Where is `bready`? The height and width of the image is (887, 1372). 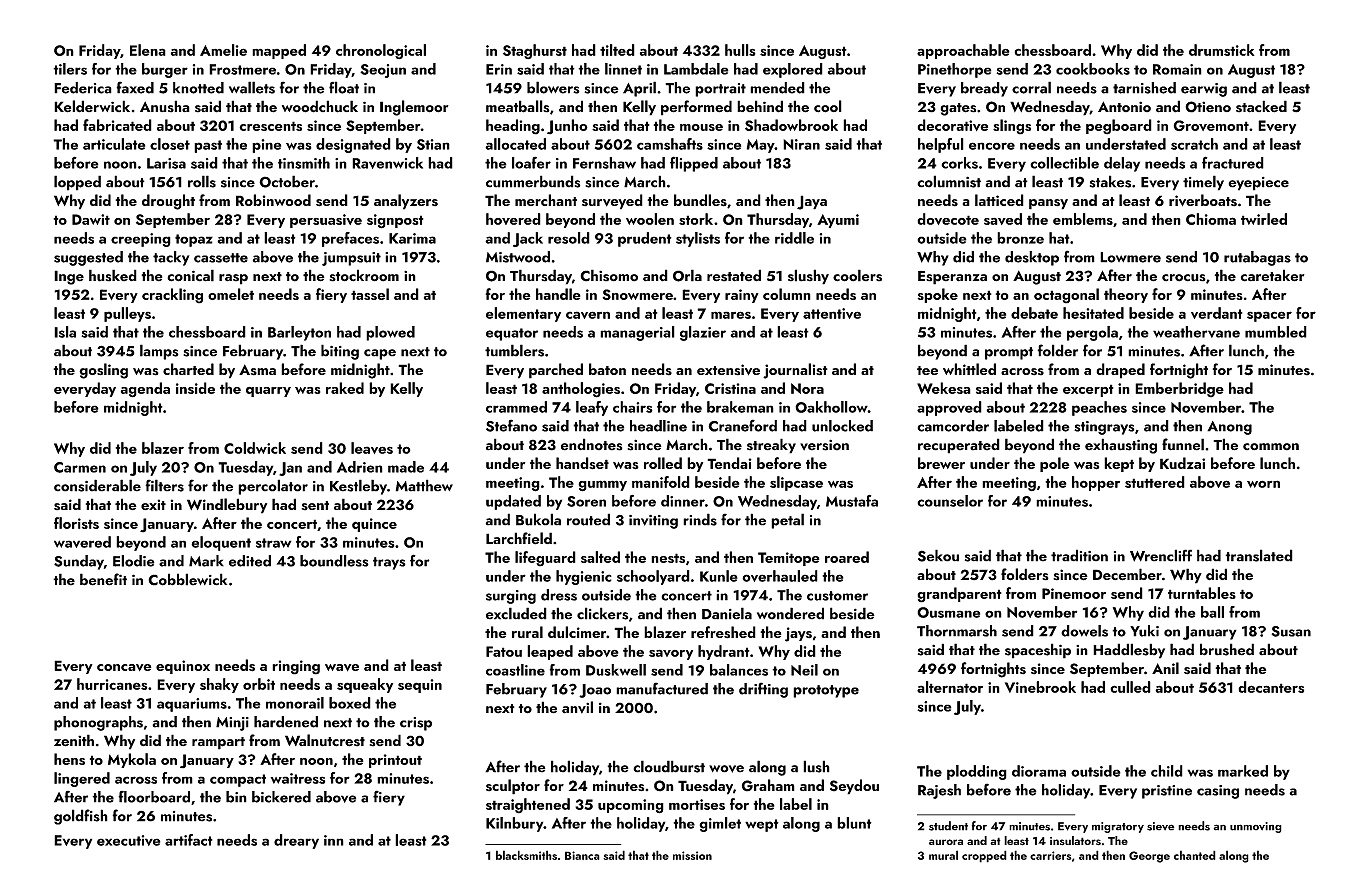
bready is located at coordinates (984, 89).
